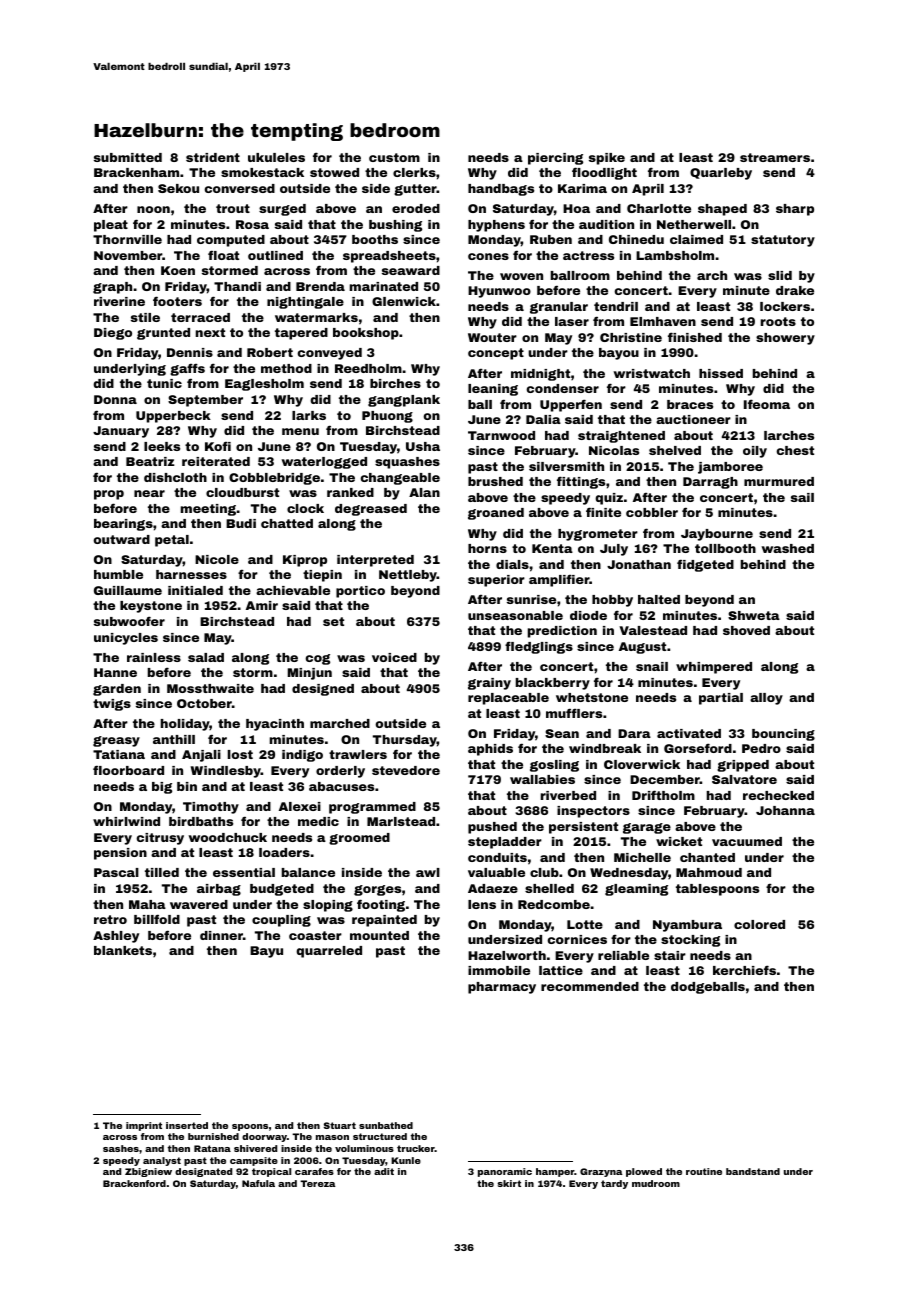 This image has height=1316, width=908. Describe the element at coordinates (753, 1171) in the image. I see `bandstand` at that location.
